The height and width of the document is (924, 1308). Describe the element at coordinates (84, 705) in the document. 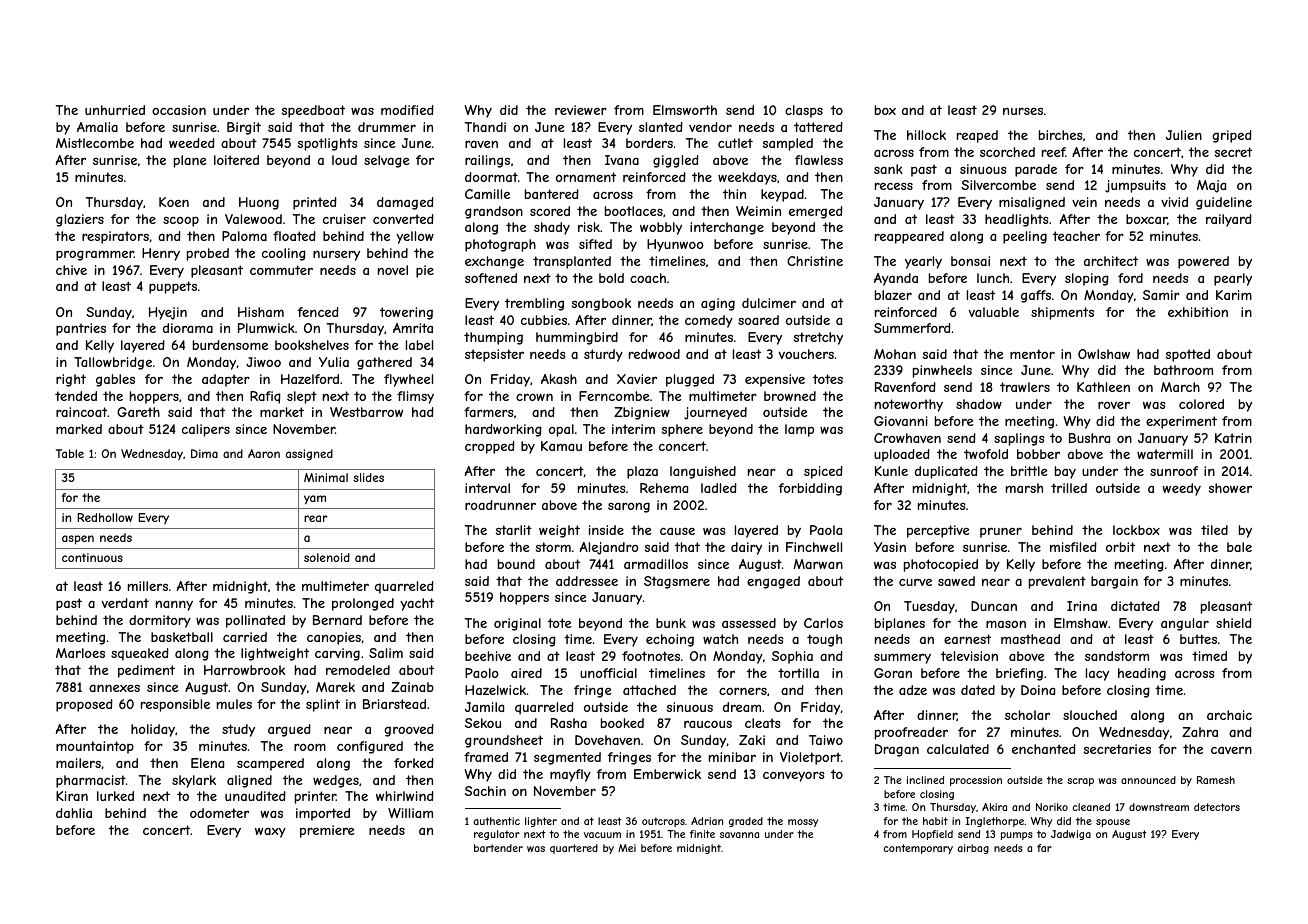

I see `proposed` at that location.
